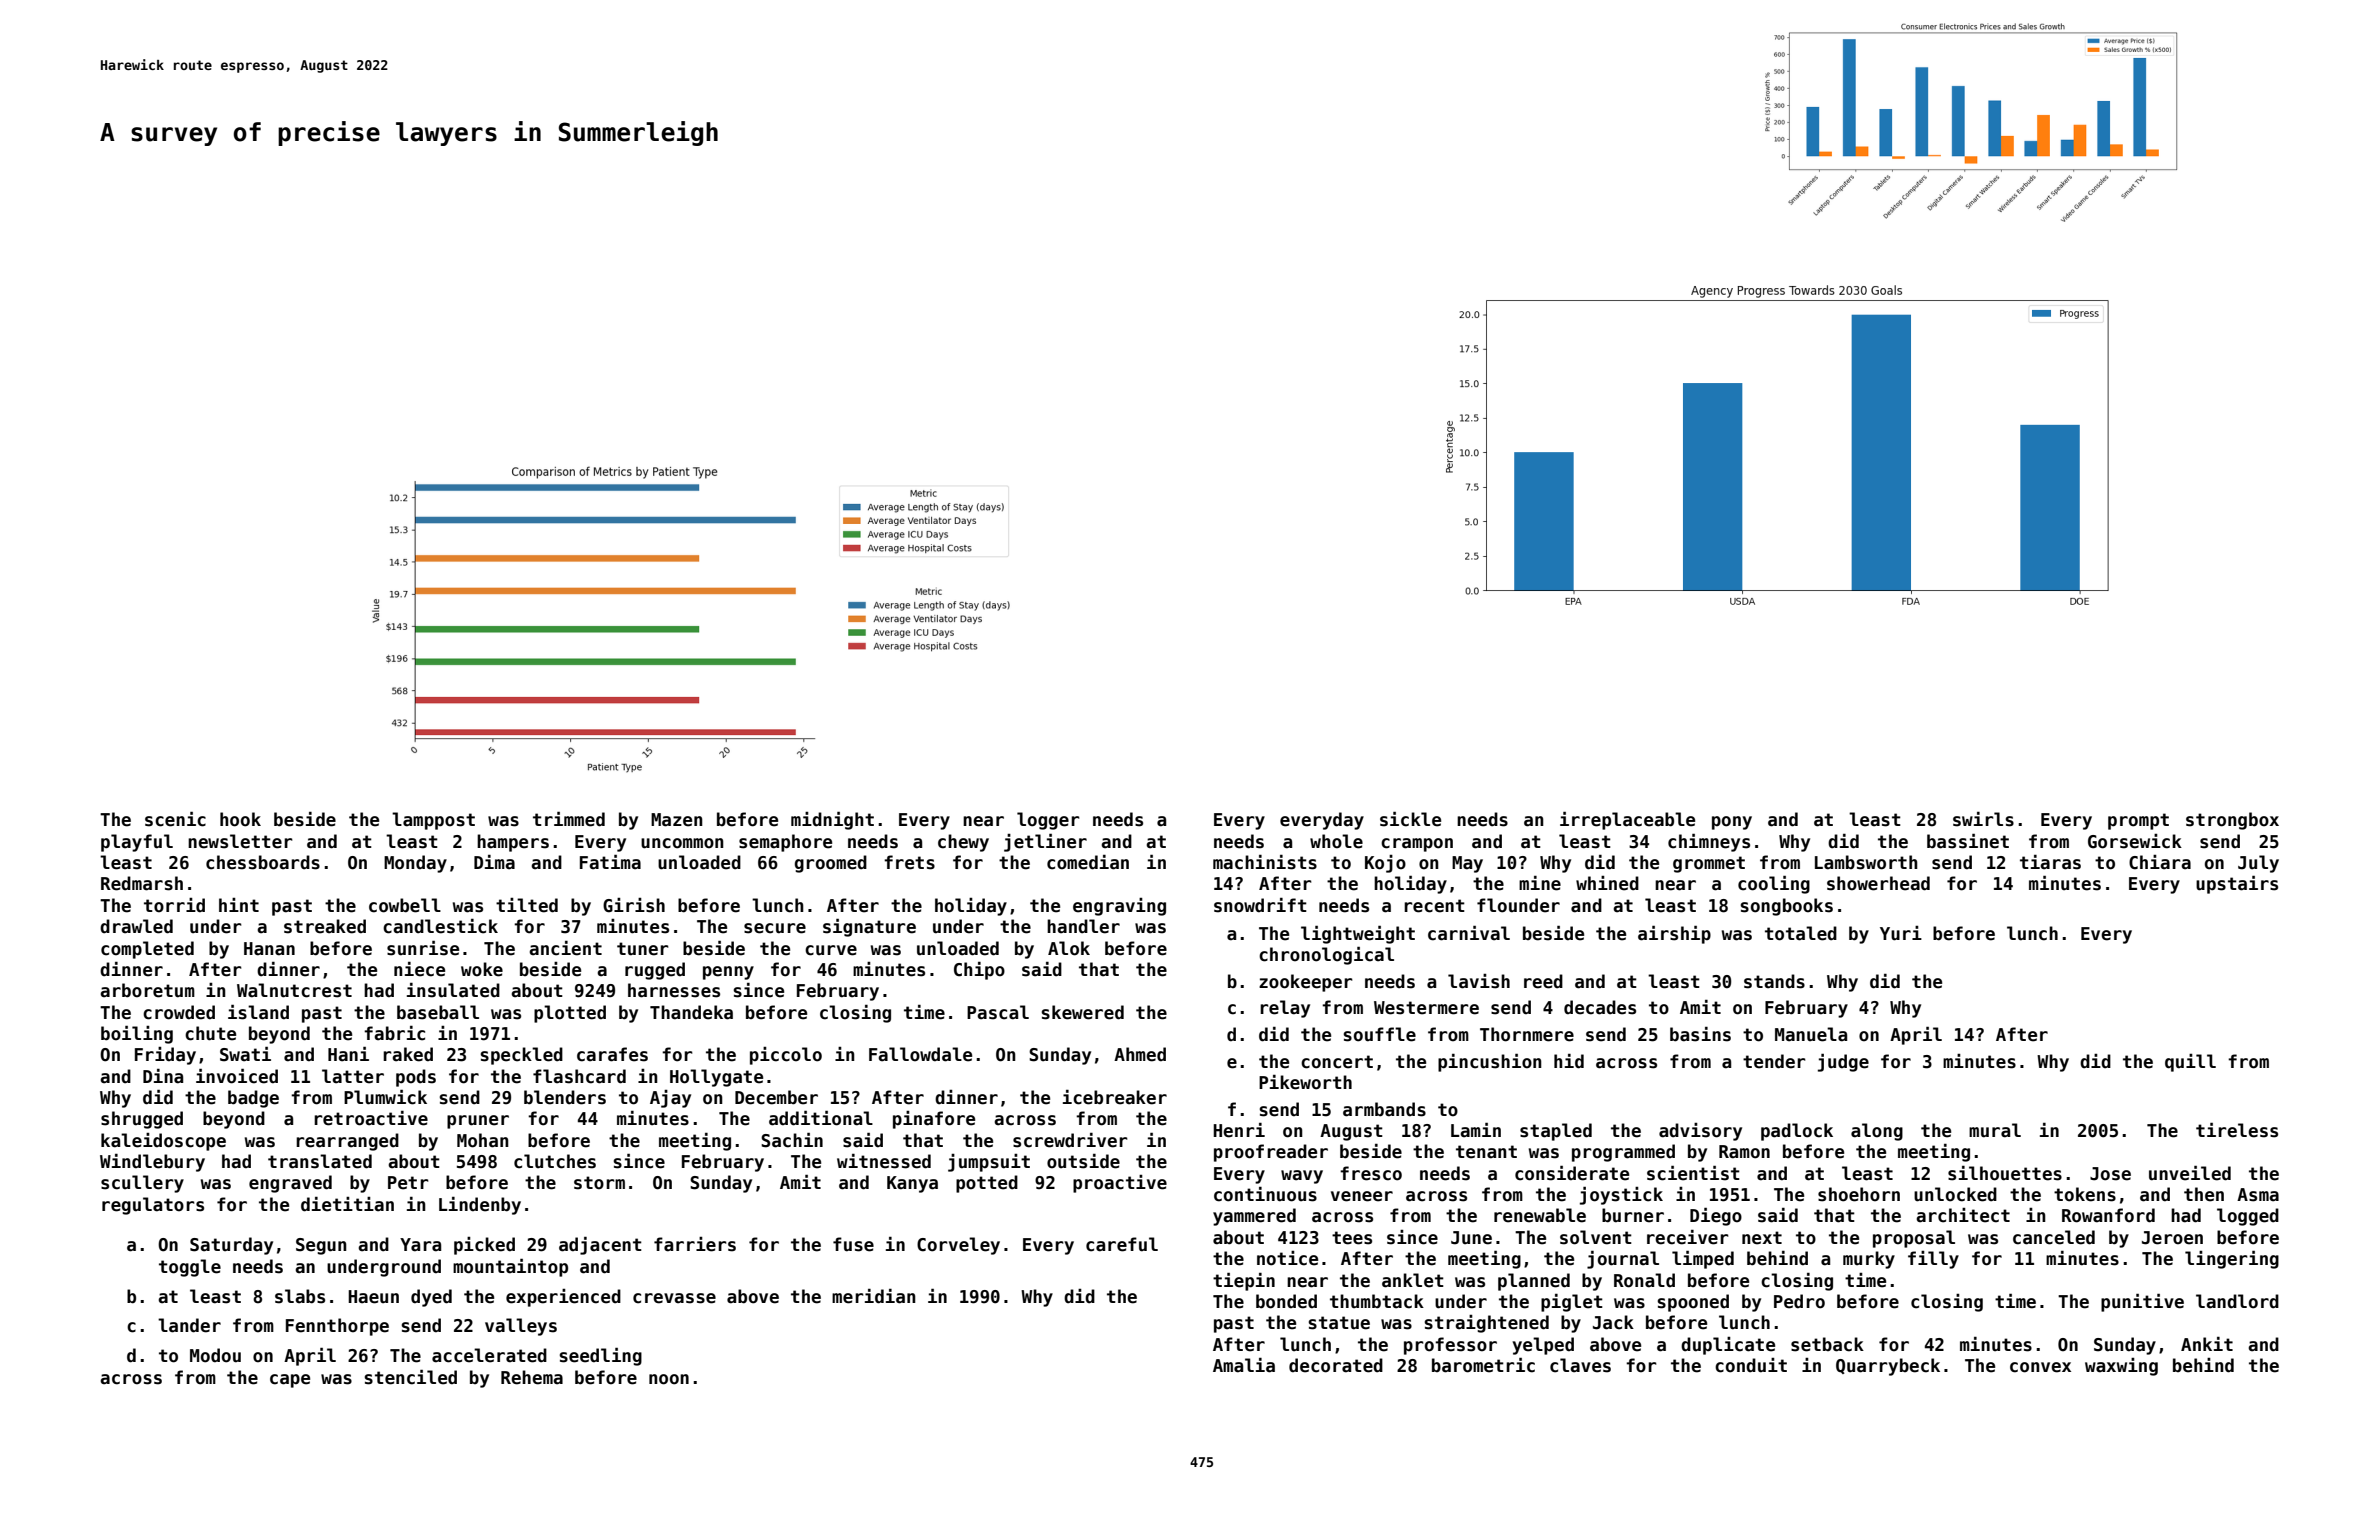  What do you see at coordinates (1955, 1194) in the screenshot?
I see `unlocked` at bounding box center [1955, 1194].
